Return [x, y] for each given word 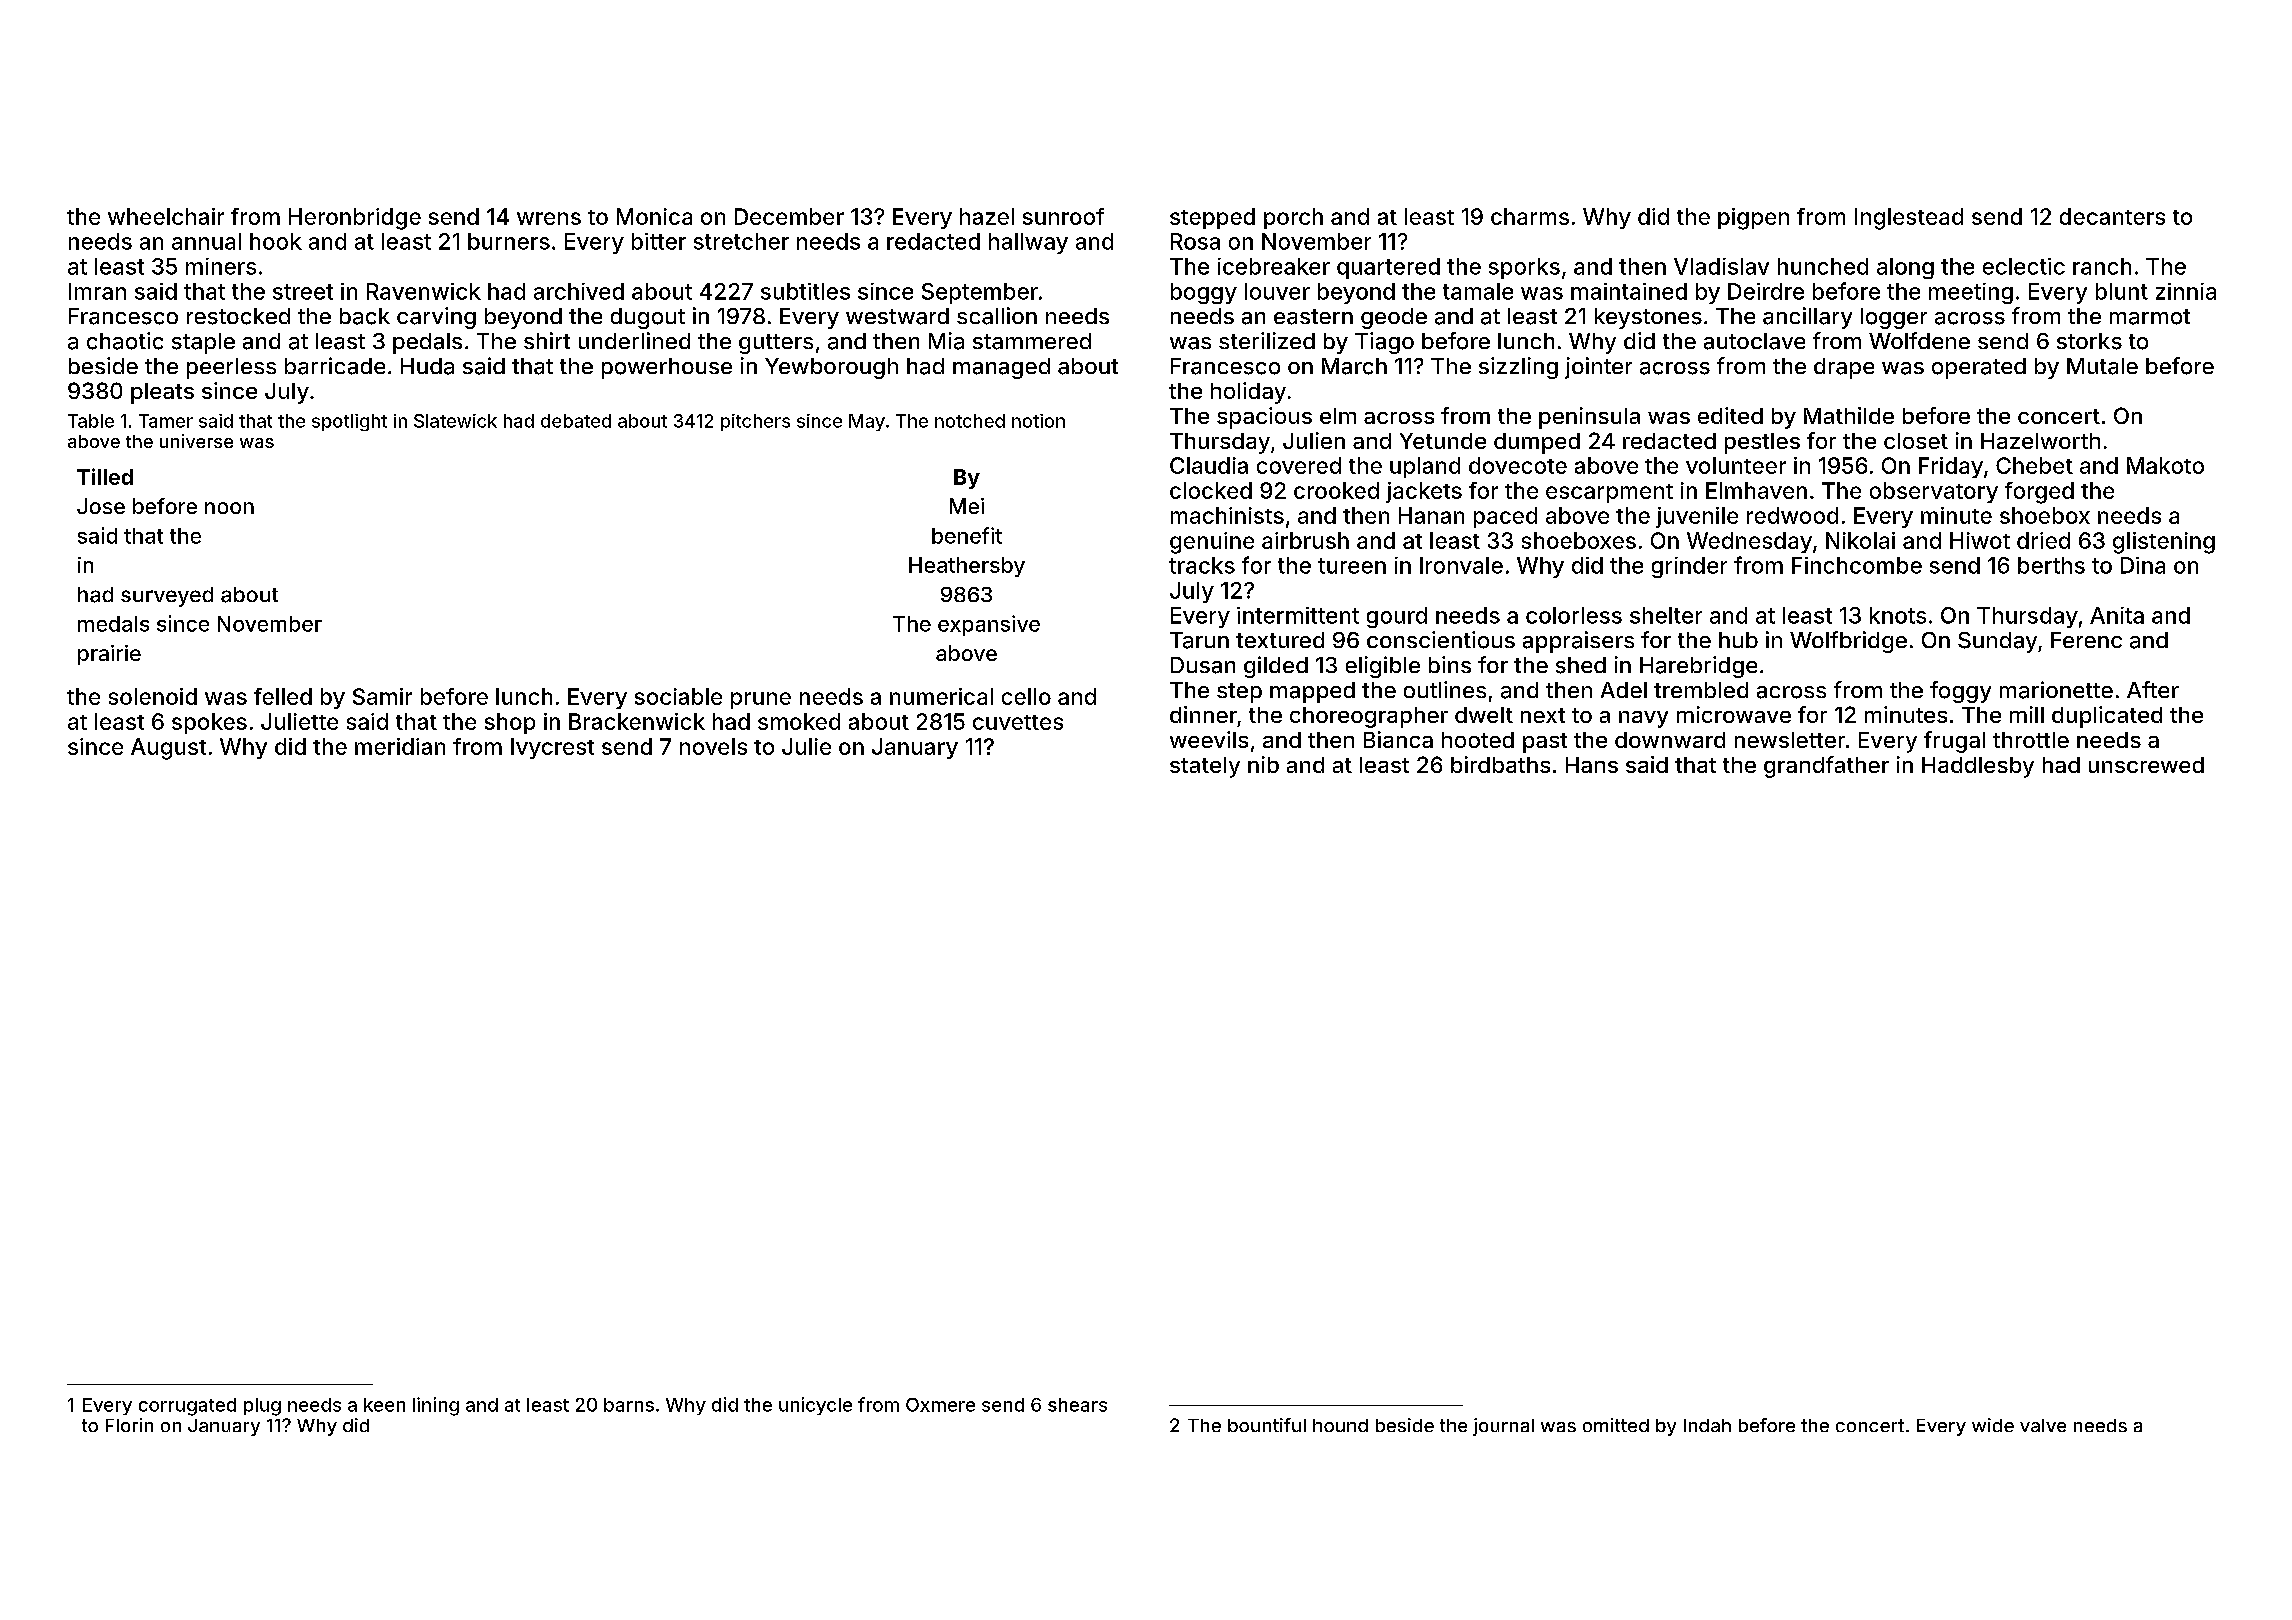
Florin [129, 1425]
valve [2043, 1425]
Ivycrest [552, 748]
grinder [1689, 567]
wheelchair [166, 216]
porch [1293, 218]
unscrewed [2146, 765]
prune [761, 700]
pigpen [1753, 219]
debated [576, 421]
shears [1077, 1405]
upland [1425, 467]
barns [629, 1405]
